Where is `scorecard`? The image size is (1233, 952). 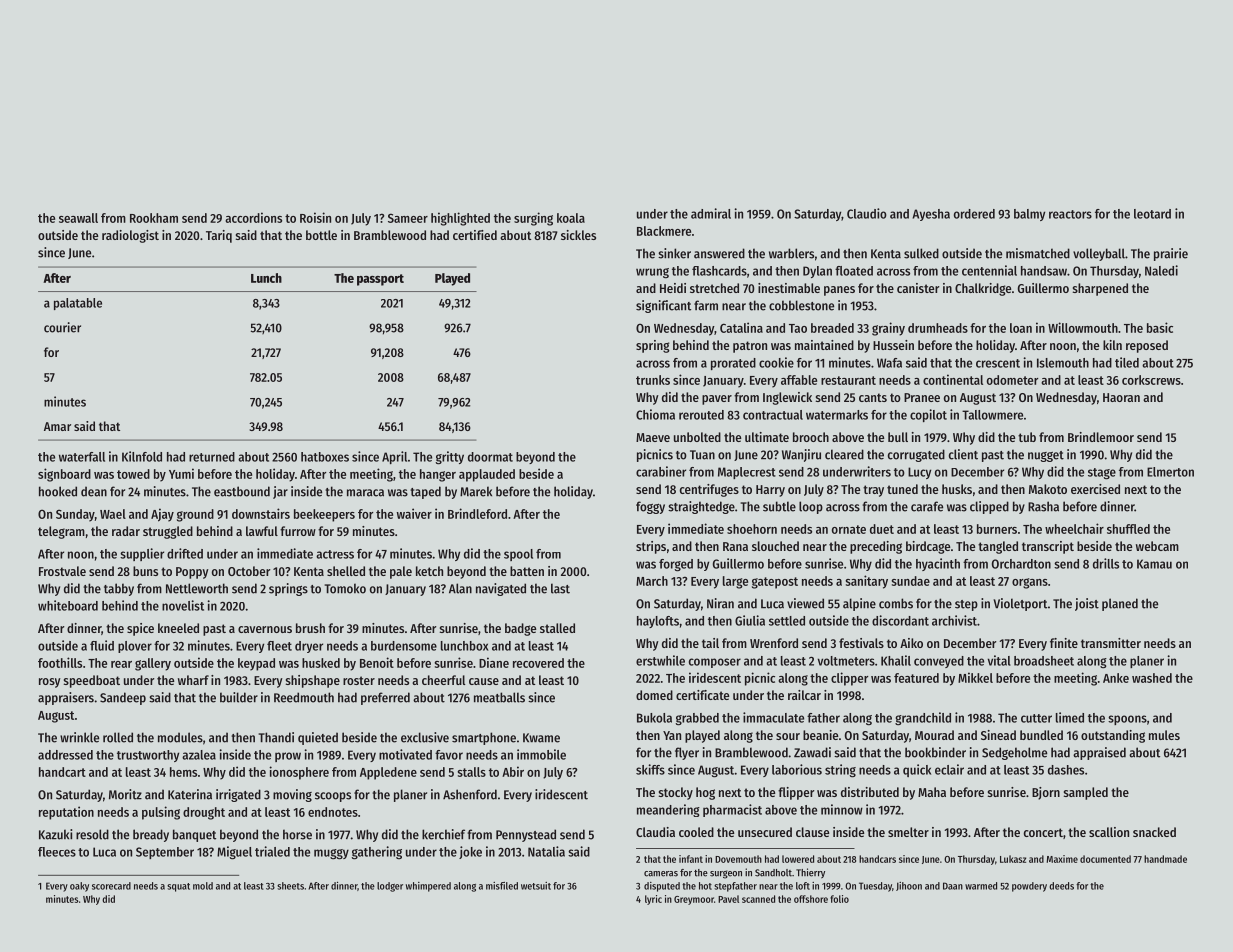 scorecard is located at coordinates (111, 886).
